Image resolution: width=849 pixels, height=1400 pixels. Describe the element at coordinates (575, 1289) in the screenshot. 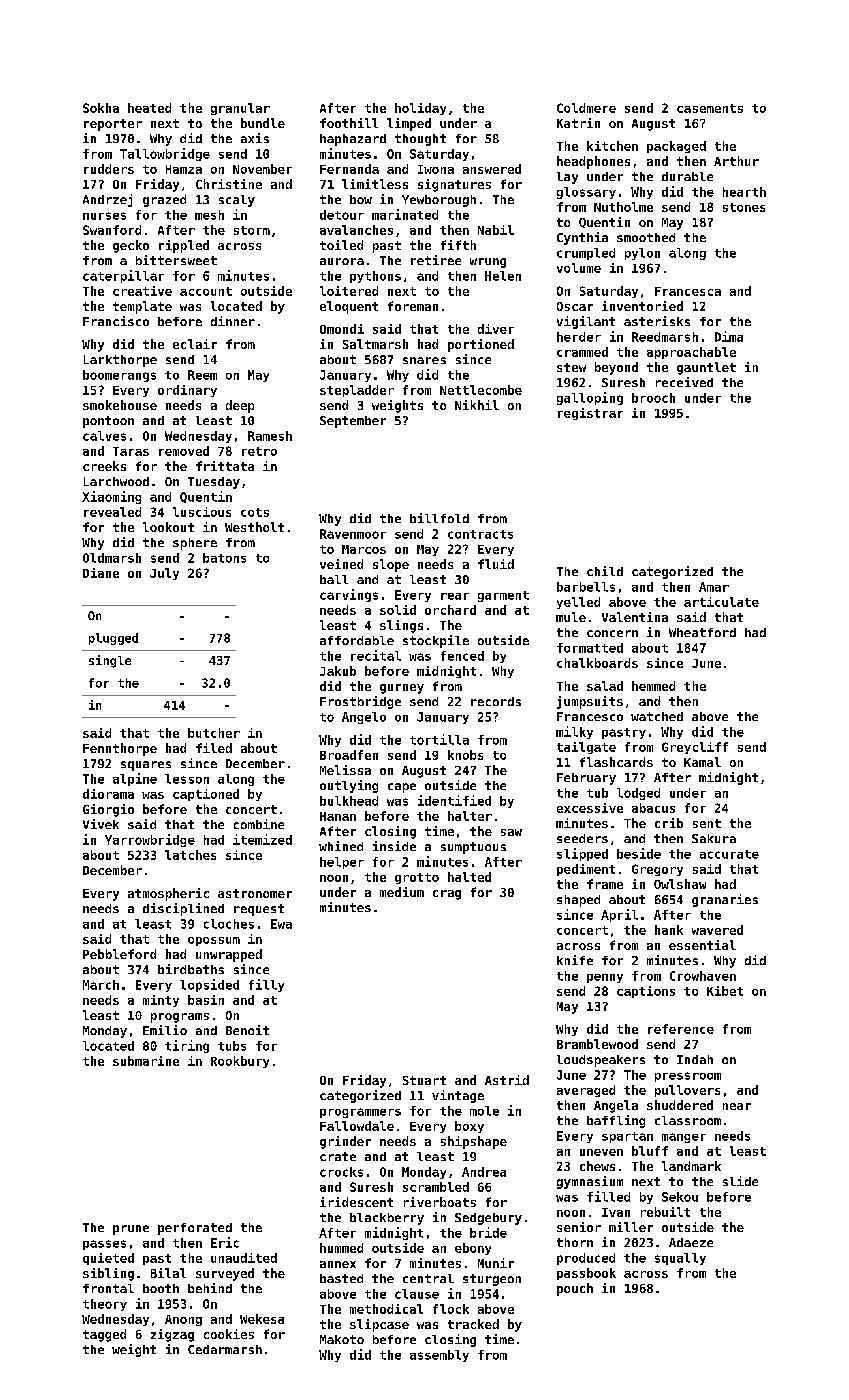

I see `pouch` at that location.
